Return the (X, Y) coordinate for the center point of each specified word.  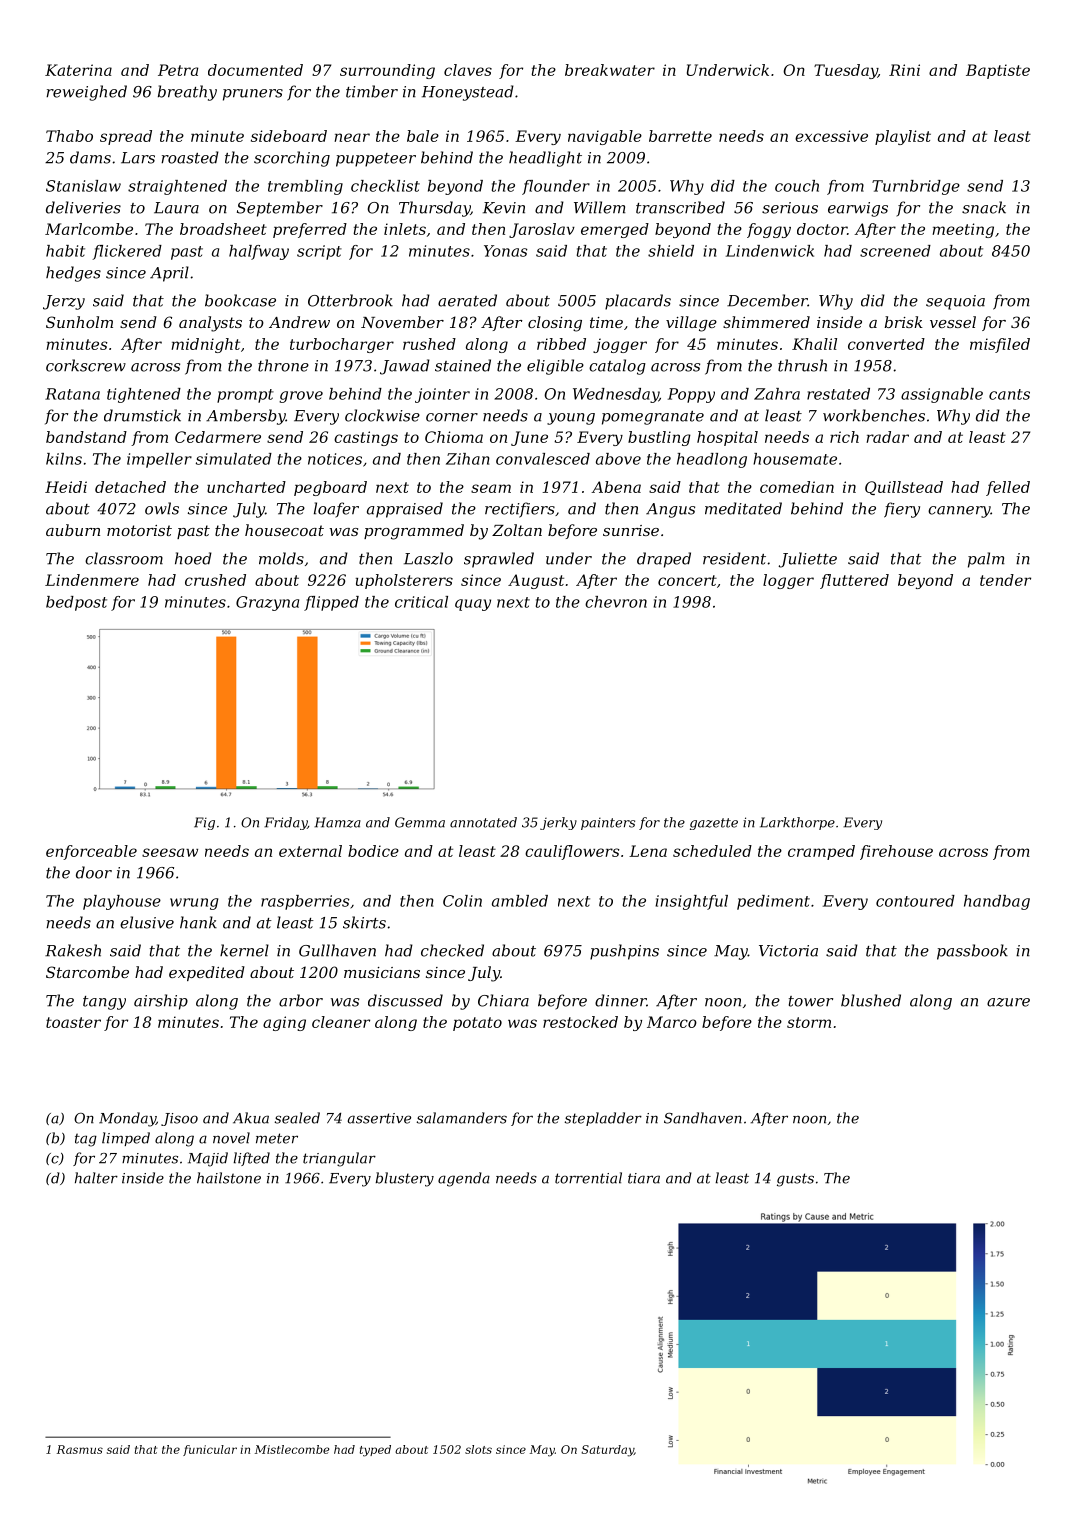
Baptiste (998, 71)
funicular (210, 1450)
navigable (605, 137)
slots (478, 1449)
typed (375, 1451)
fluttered (854, 581)
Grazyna (267, 603)
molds (281, 558)
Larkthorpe (797, 823)
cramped (821, 852)
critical (421, 602)
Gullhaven (337, 950)
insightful (691, 902)
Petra (178, 70)
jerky (558, 823)
